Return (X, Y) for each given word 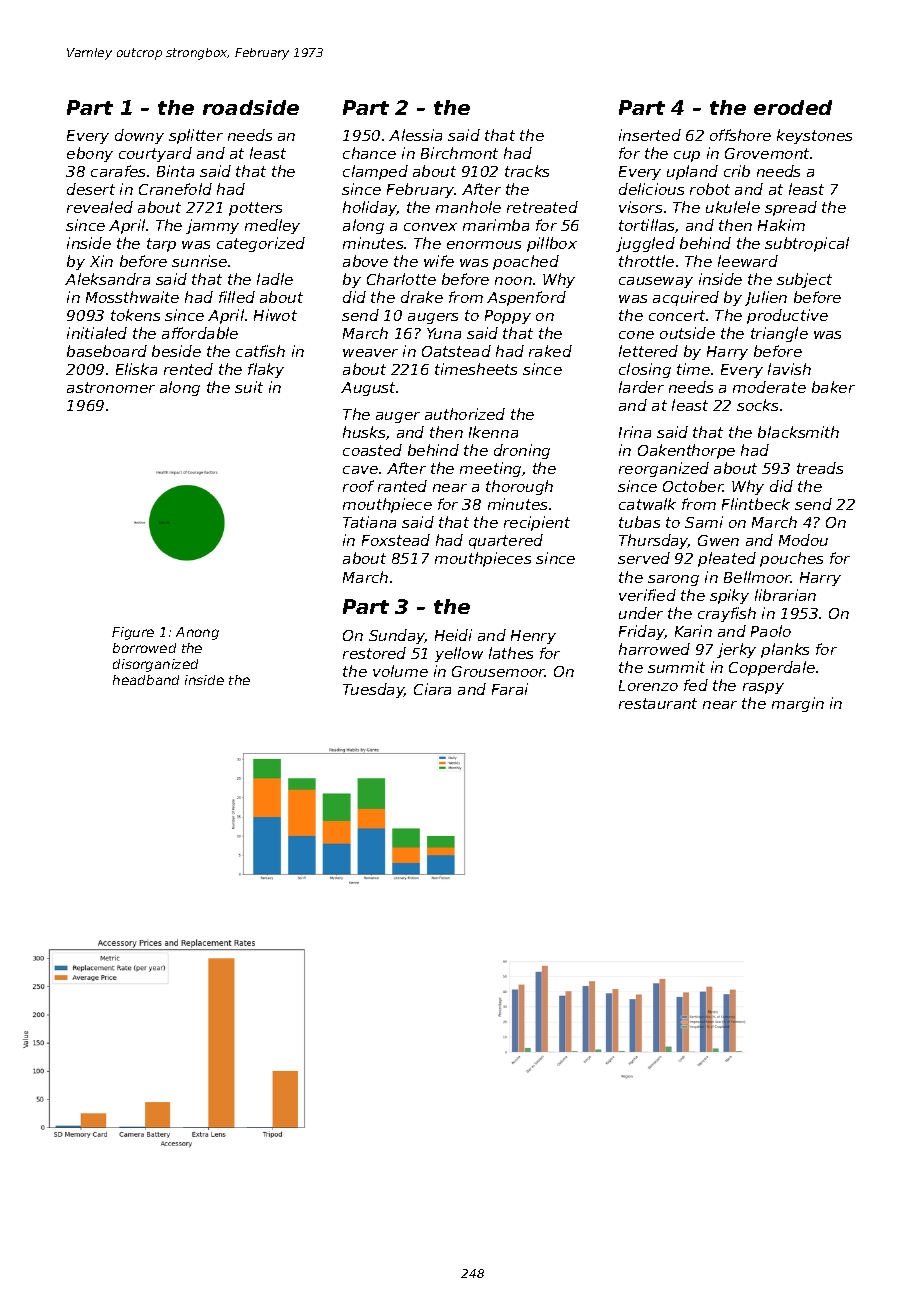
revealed (100, 207)
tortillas (647, 226)
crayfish (727, 614)
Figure (133, 633)
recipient (537, 523)
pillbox (552, 244)
